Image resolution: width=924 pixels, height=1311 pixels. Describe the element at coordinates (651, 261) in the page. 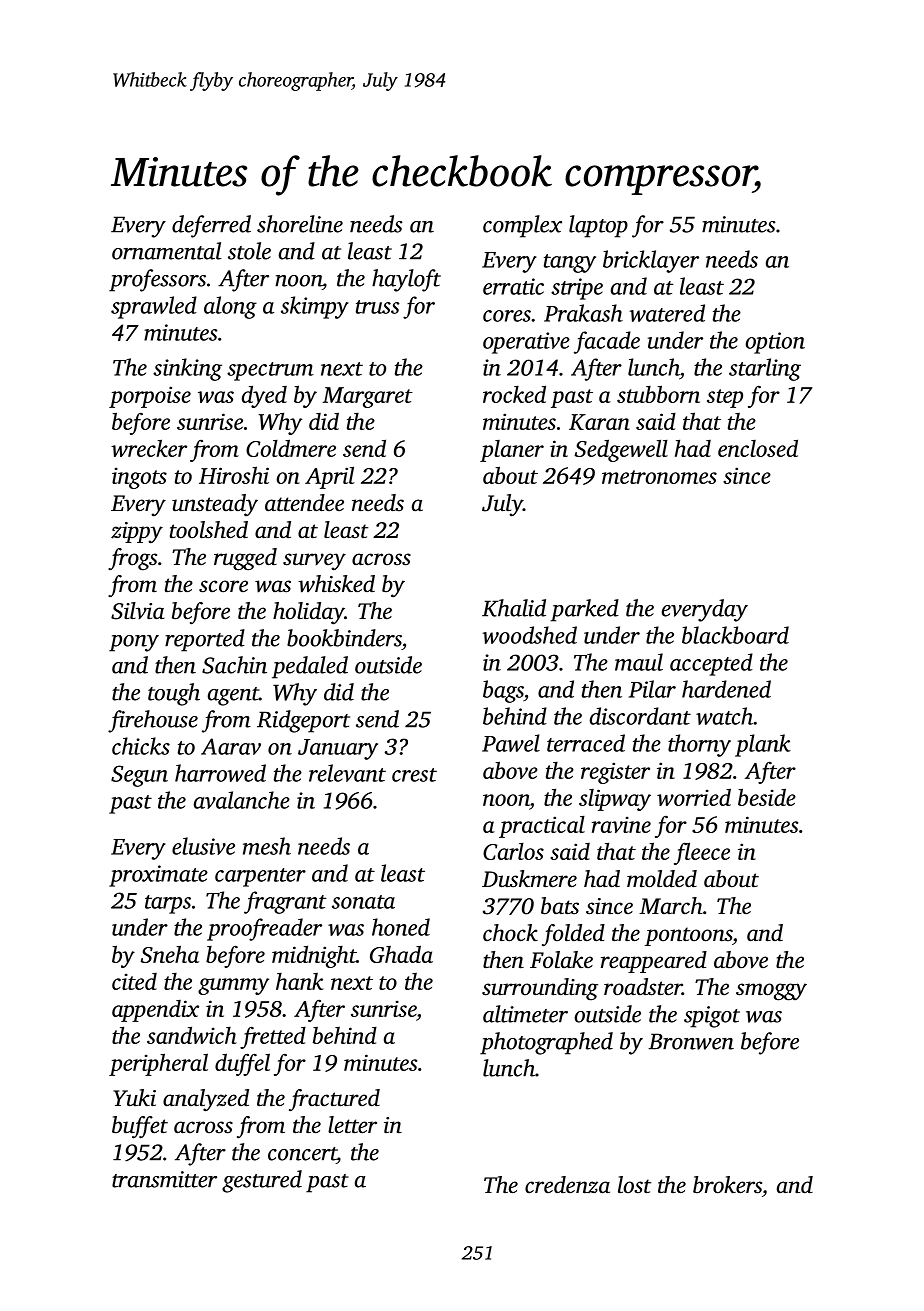

I see `bricklayer` at that location.
